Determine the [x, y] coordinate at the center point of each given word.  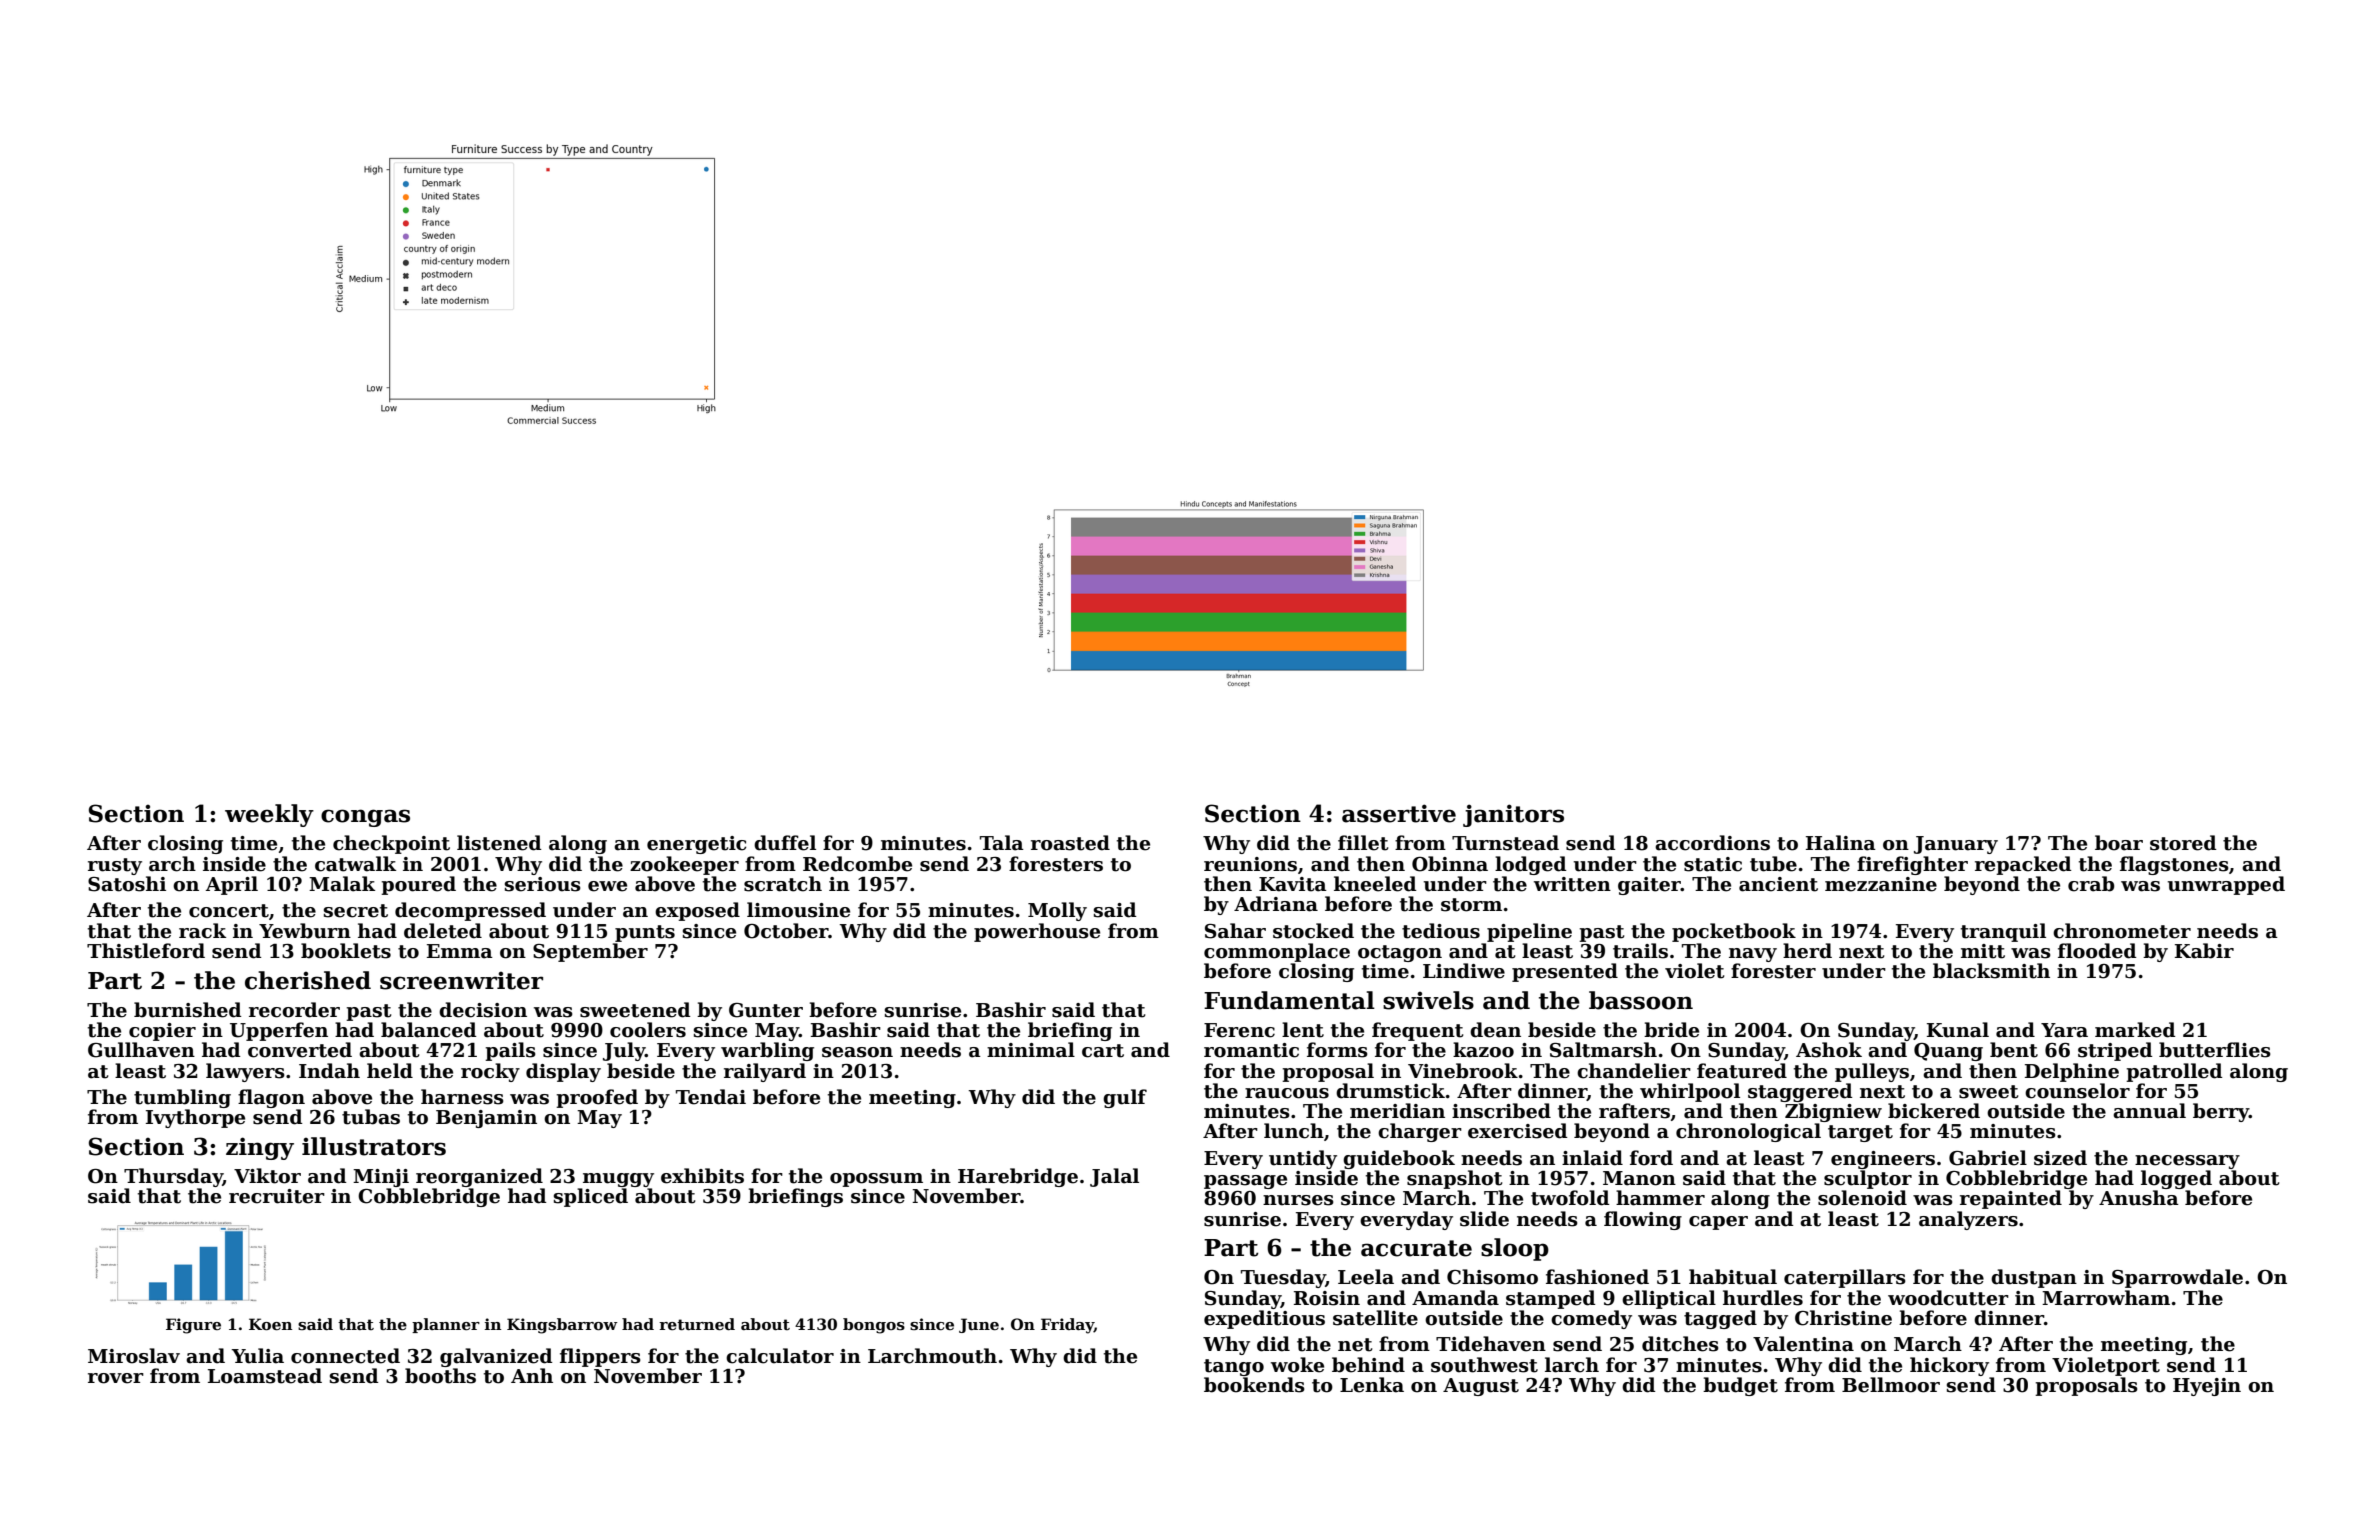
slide [1484, 1219]
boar [2119, 843]
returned [697, 1324]
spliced [591, 1197]
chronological [1748, 1132]
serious [543, 884]
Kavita [1293, 884]
